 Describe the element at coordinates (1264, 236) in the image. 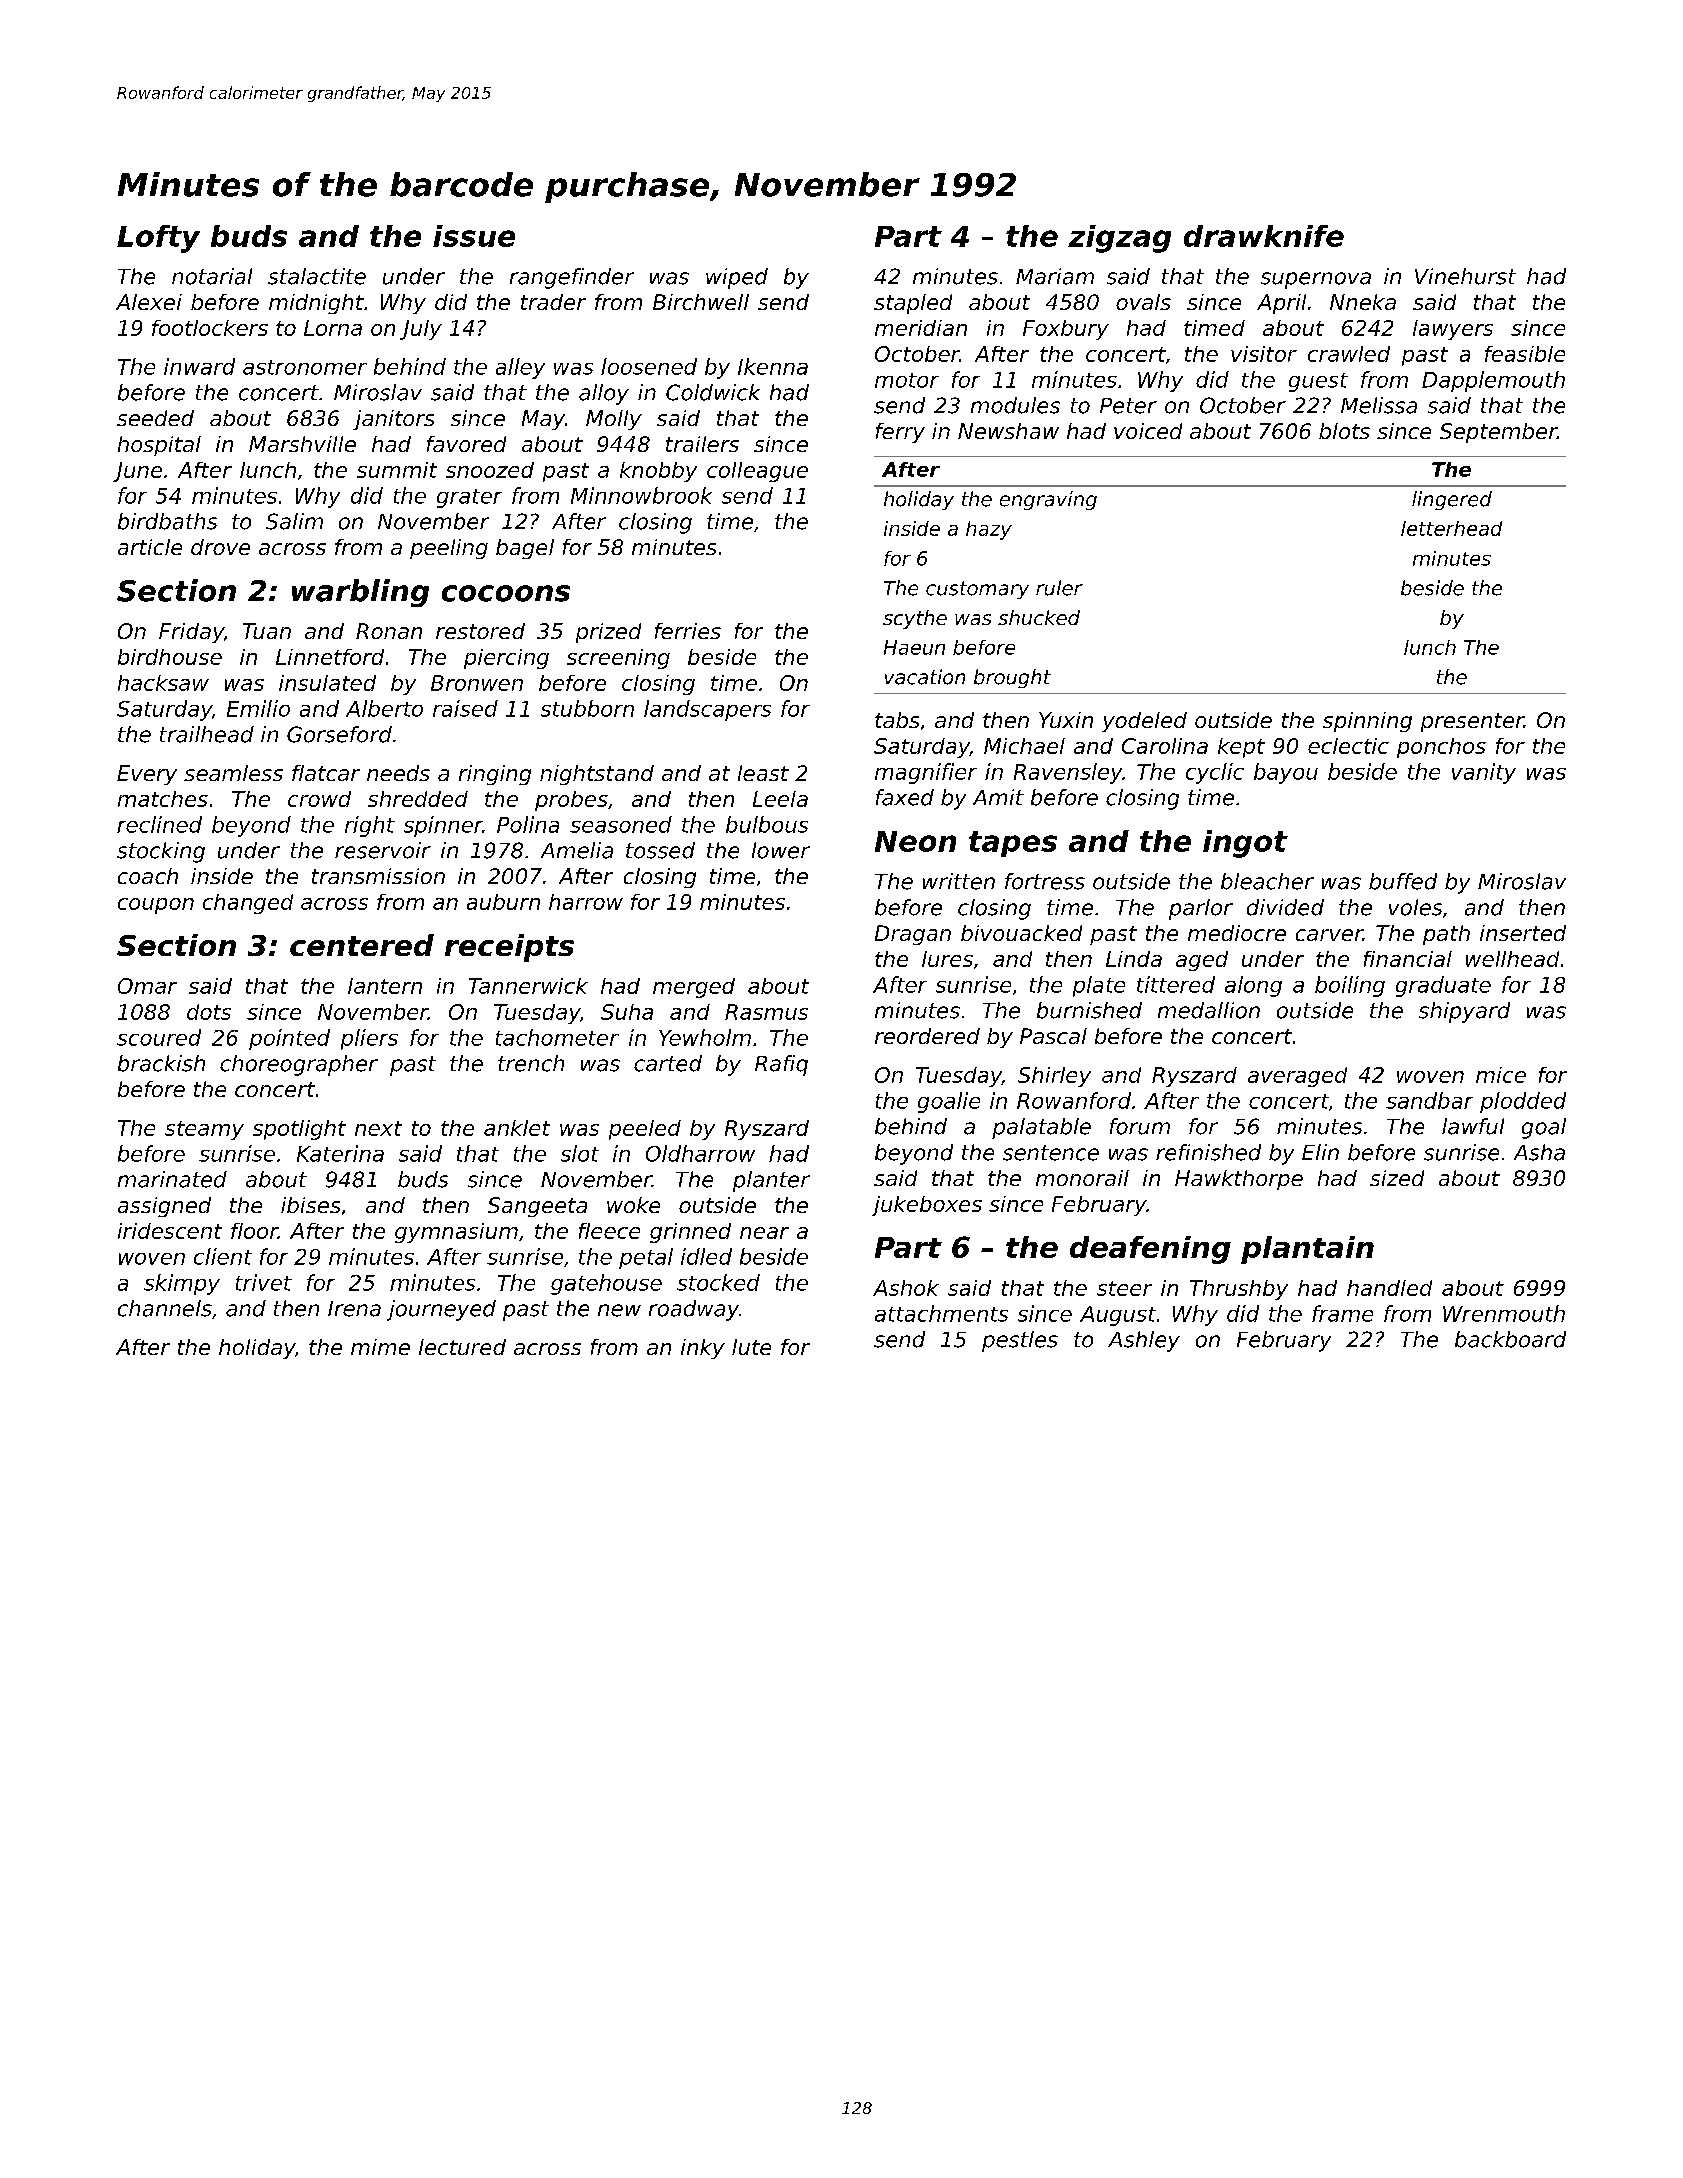

I see `drawknife` at that location.
